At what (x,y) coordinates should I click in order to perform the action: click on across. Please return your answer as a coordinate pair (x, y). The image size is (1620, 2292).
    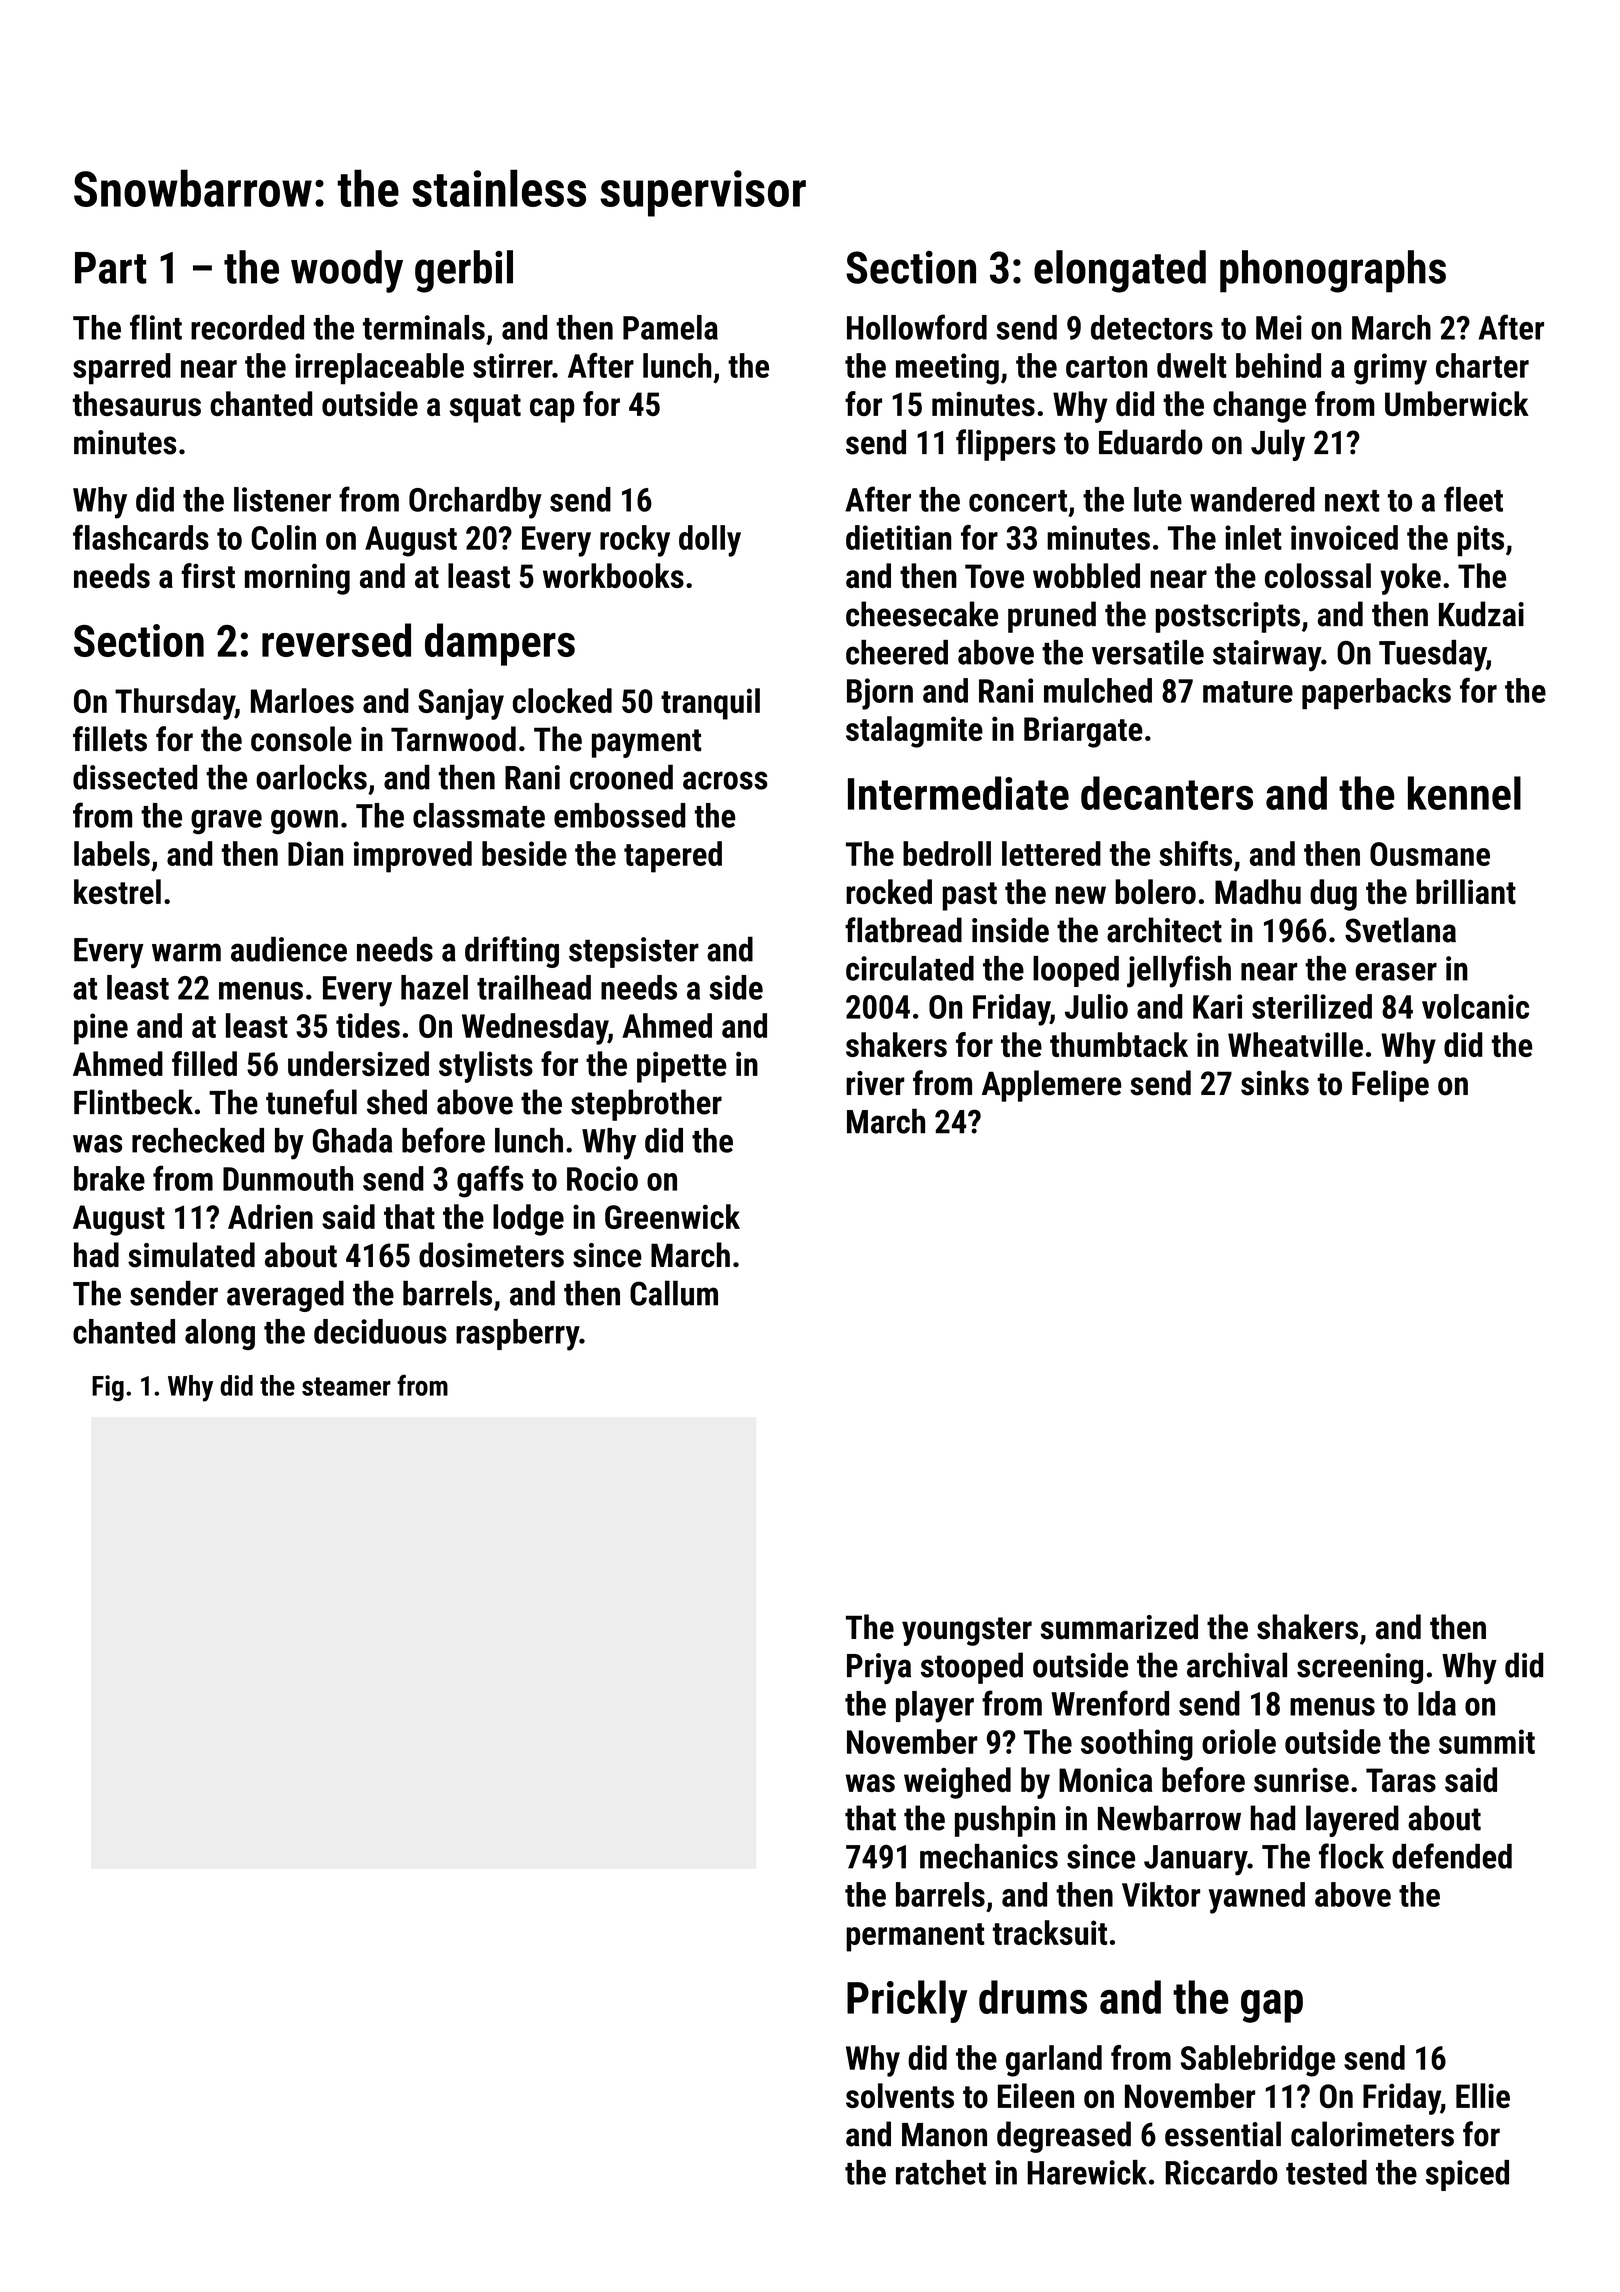
    Looking at the image, I should click on (725, 780).
